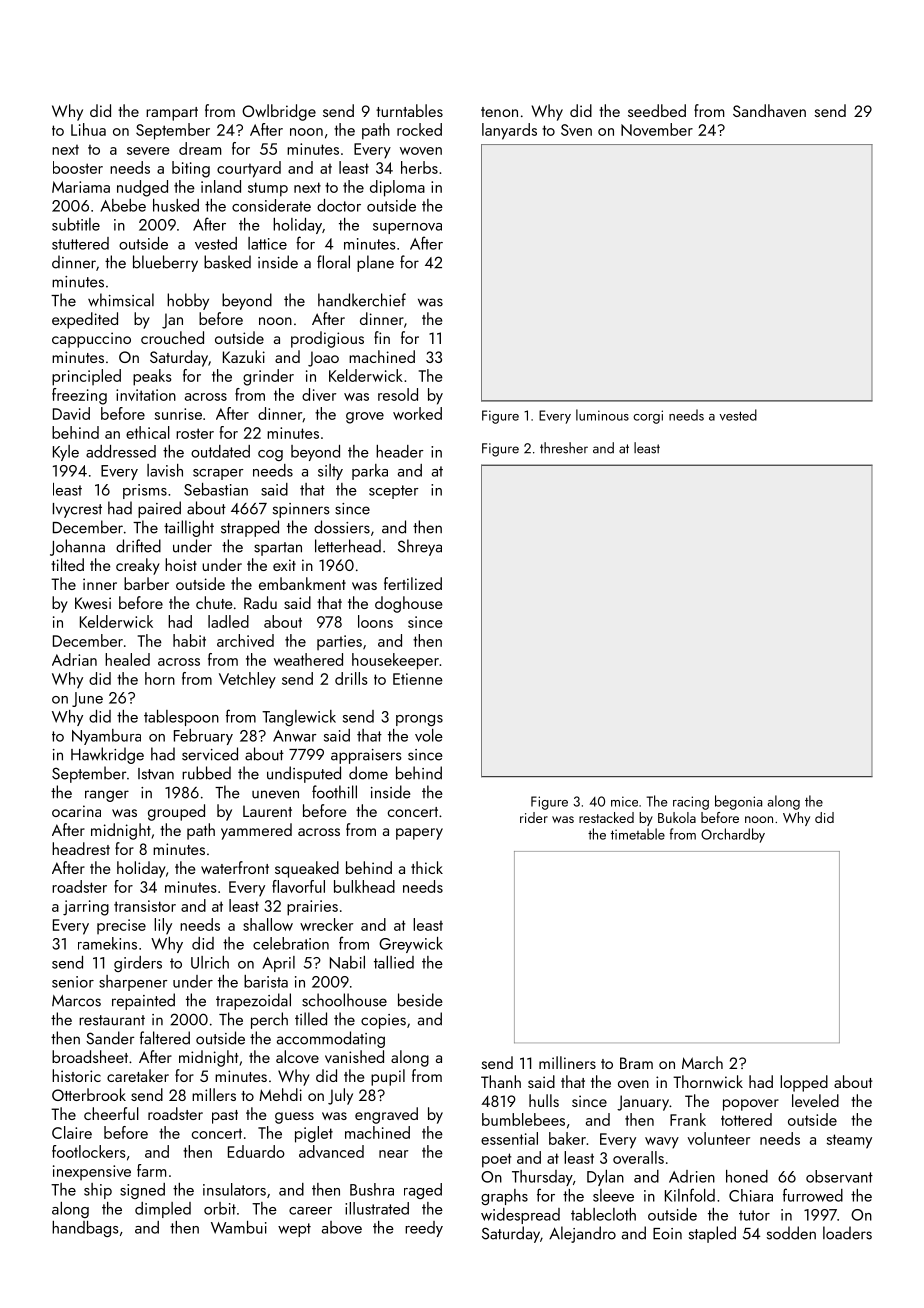 Image resolution: width=924 pixels, height=1308 pixels. What do you see at coordinates (691, 803) in the image?
I see `racing` at bounding box center [691, 803].
